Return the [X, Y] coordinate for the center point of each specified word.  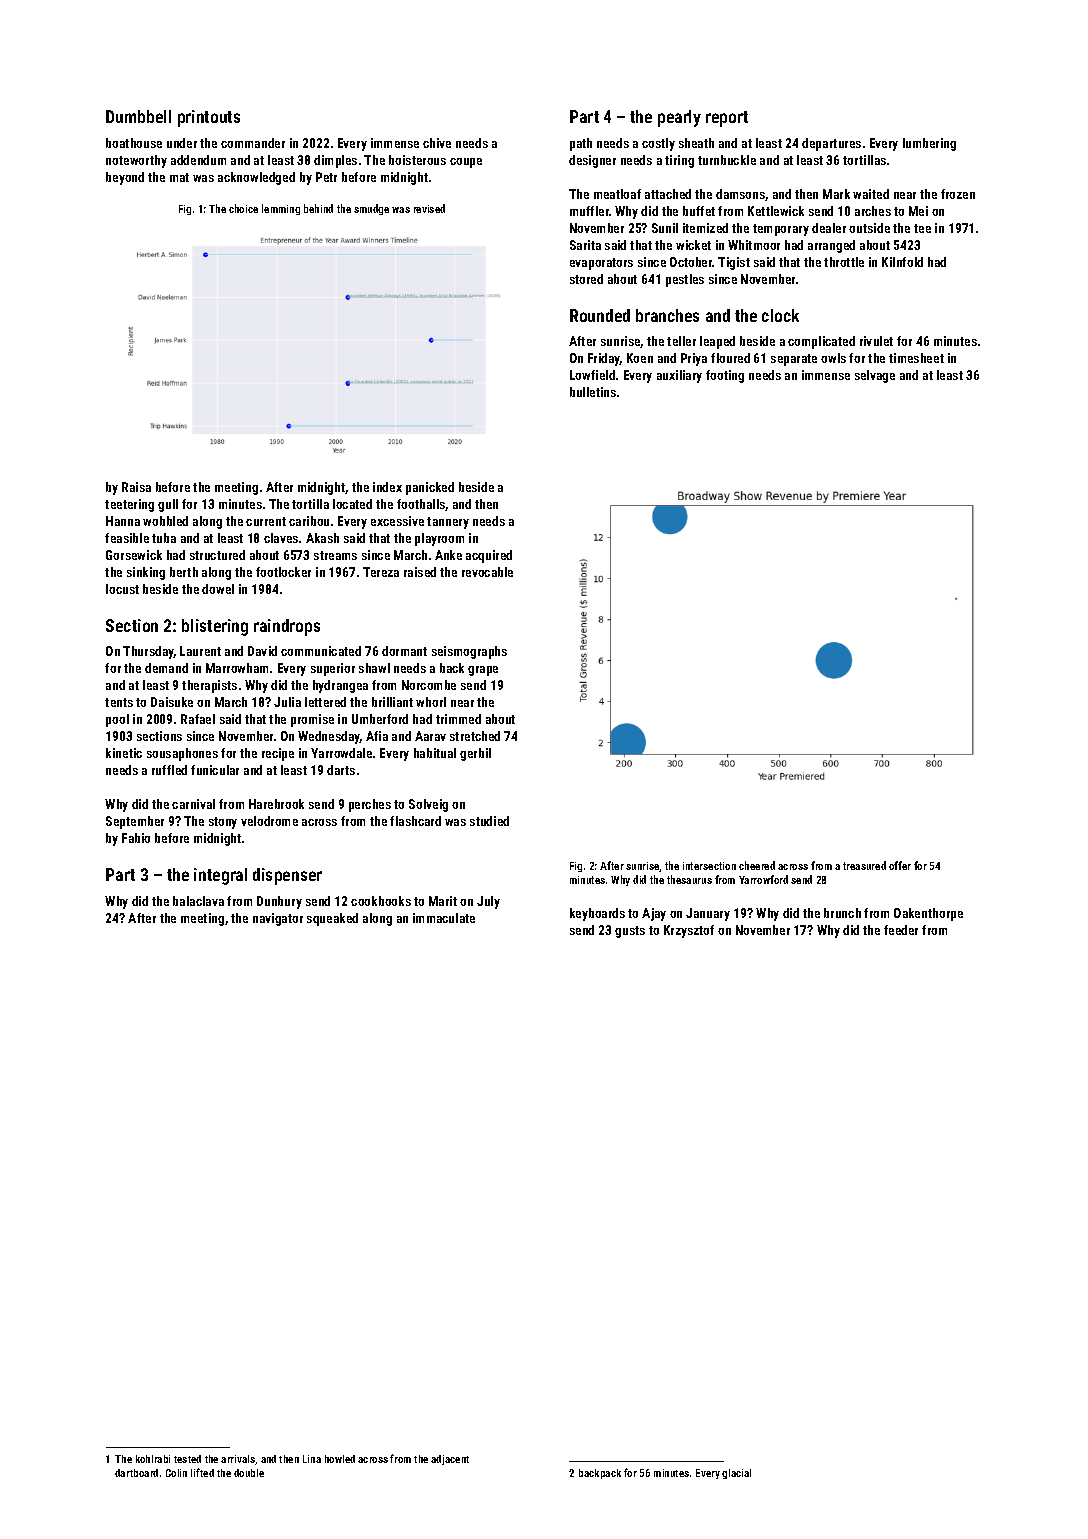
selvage [875, 376]
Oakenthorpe [928, 914]
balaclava [198, 901]
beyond [125, 178]
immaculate [444, 918]
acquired [489, 556]
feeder [901, 930]
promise [312, 720]
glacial [736, 1474]
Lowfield [592, 375]
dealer [829, 228]
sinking [146, 573]
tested [187, 1459]
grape [483, 671]
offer [900, 865]
